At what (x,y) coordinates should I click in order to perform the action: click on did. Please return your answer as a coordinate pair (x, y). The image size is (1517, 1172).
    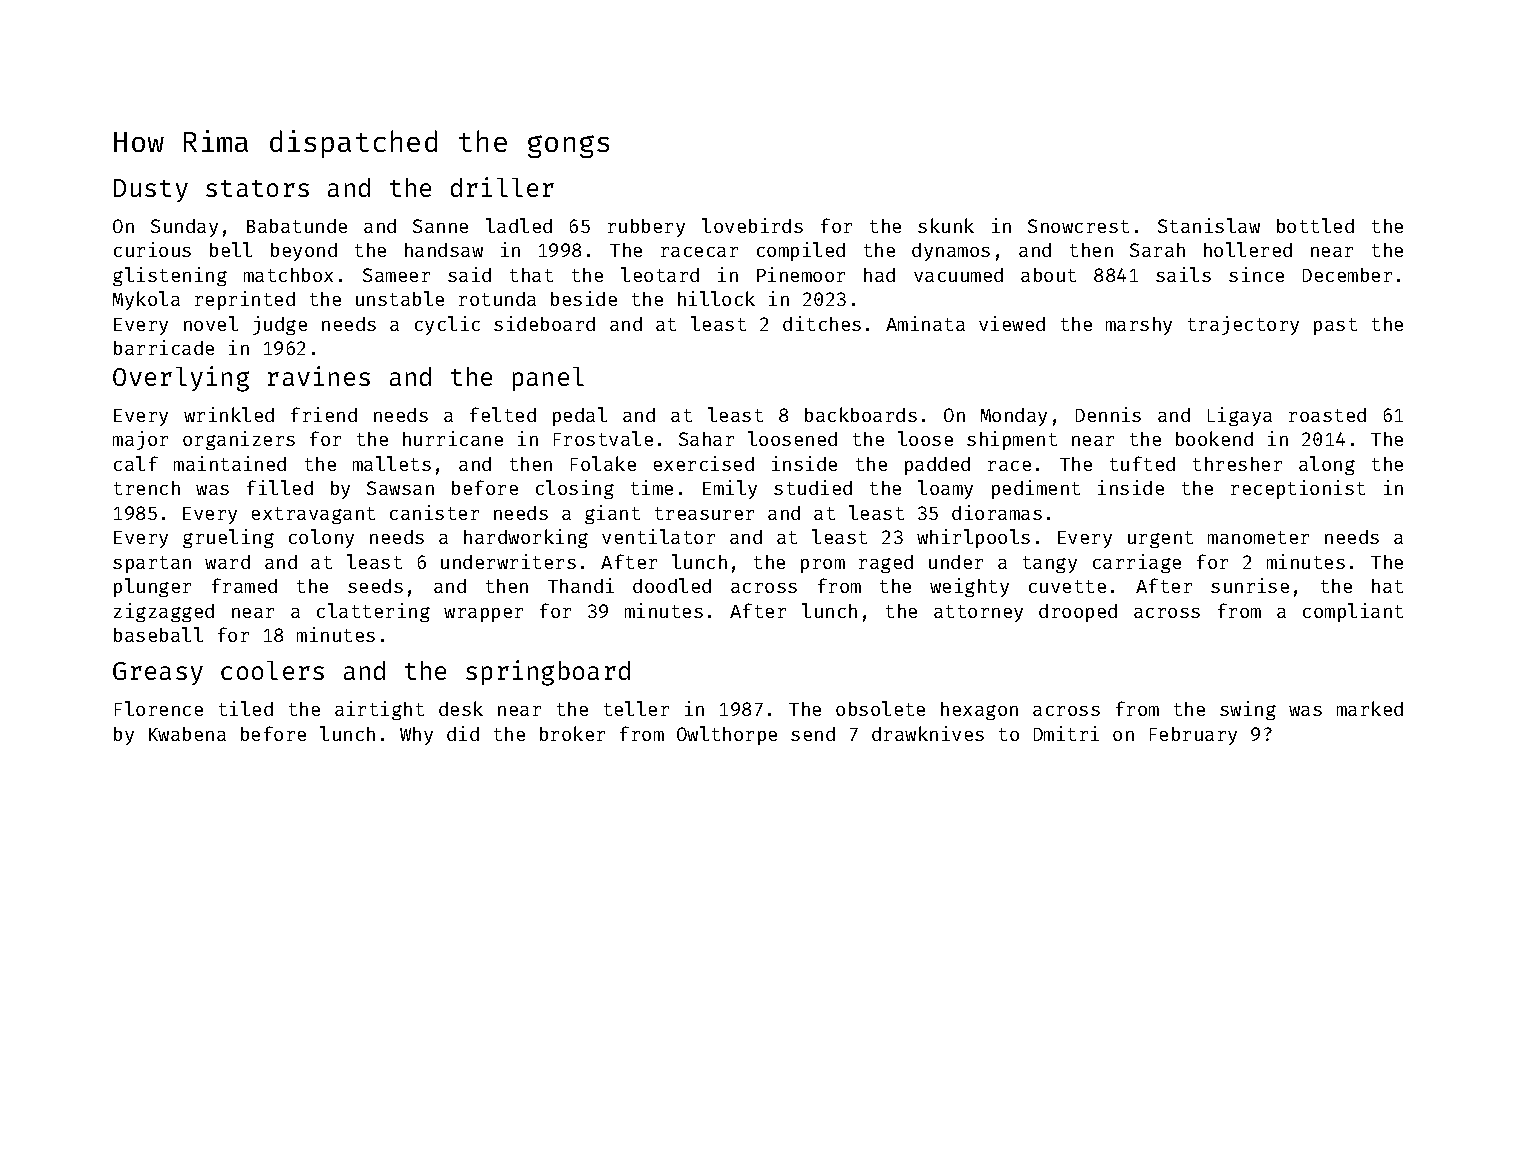
    Looking at the image, I should click on (463, 733).
